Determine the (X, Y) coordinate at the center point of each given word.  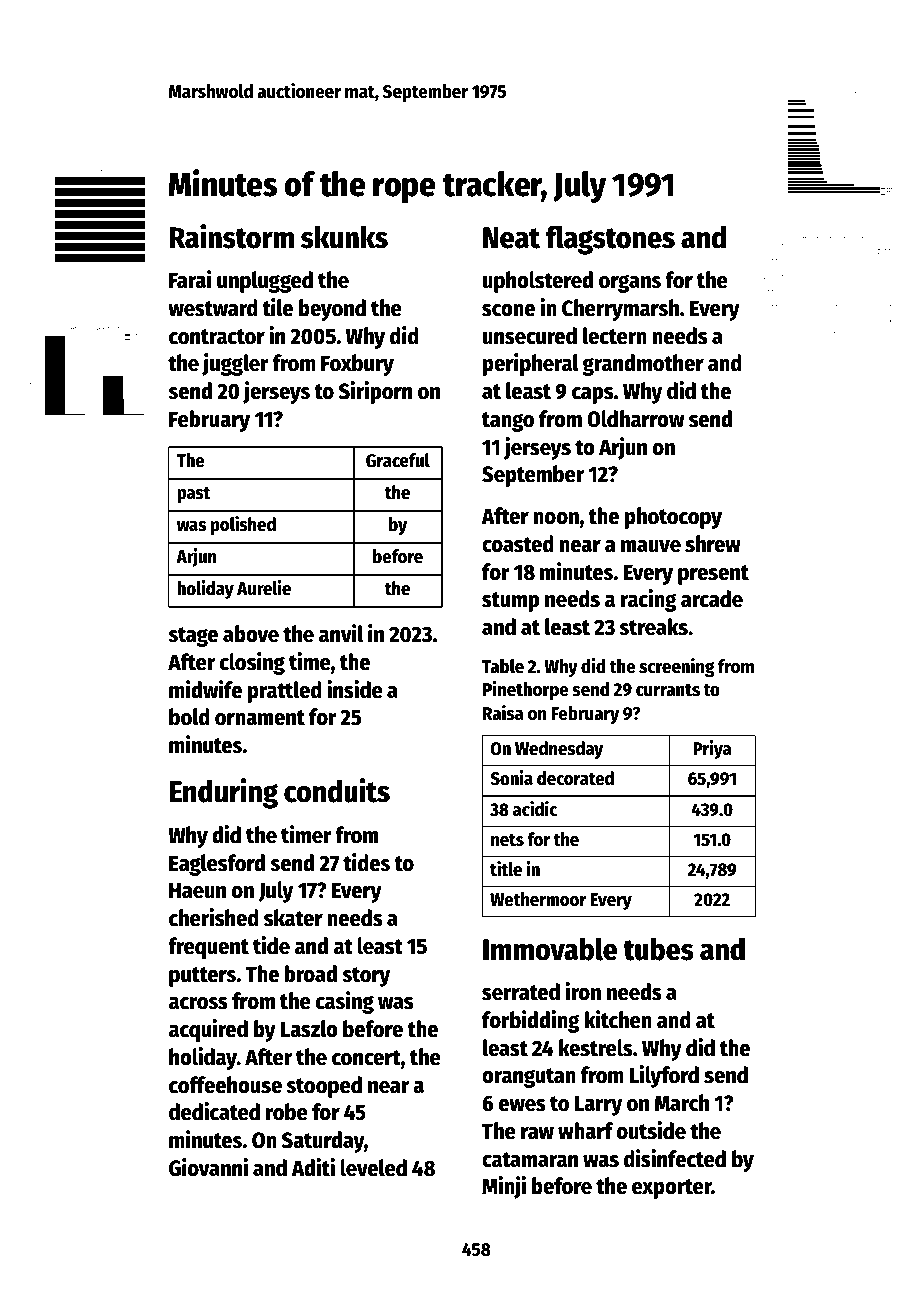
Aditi (313, 1167)
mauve (651, 546)
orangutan (529, 1078)
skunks (344, 237)
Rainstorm (232, 236)
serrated (521, 992)
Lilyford (664, 1076)
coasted (518, 544)
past (193, 495)
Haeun (197, 890)
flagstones (610, 240)
